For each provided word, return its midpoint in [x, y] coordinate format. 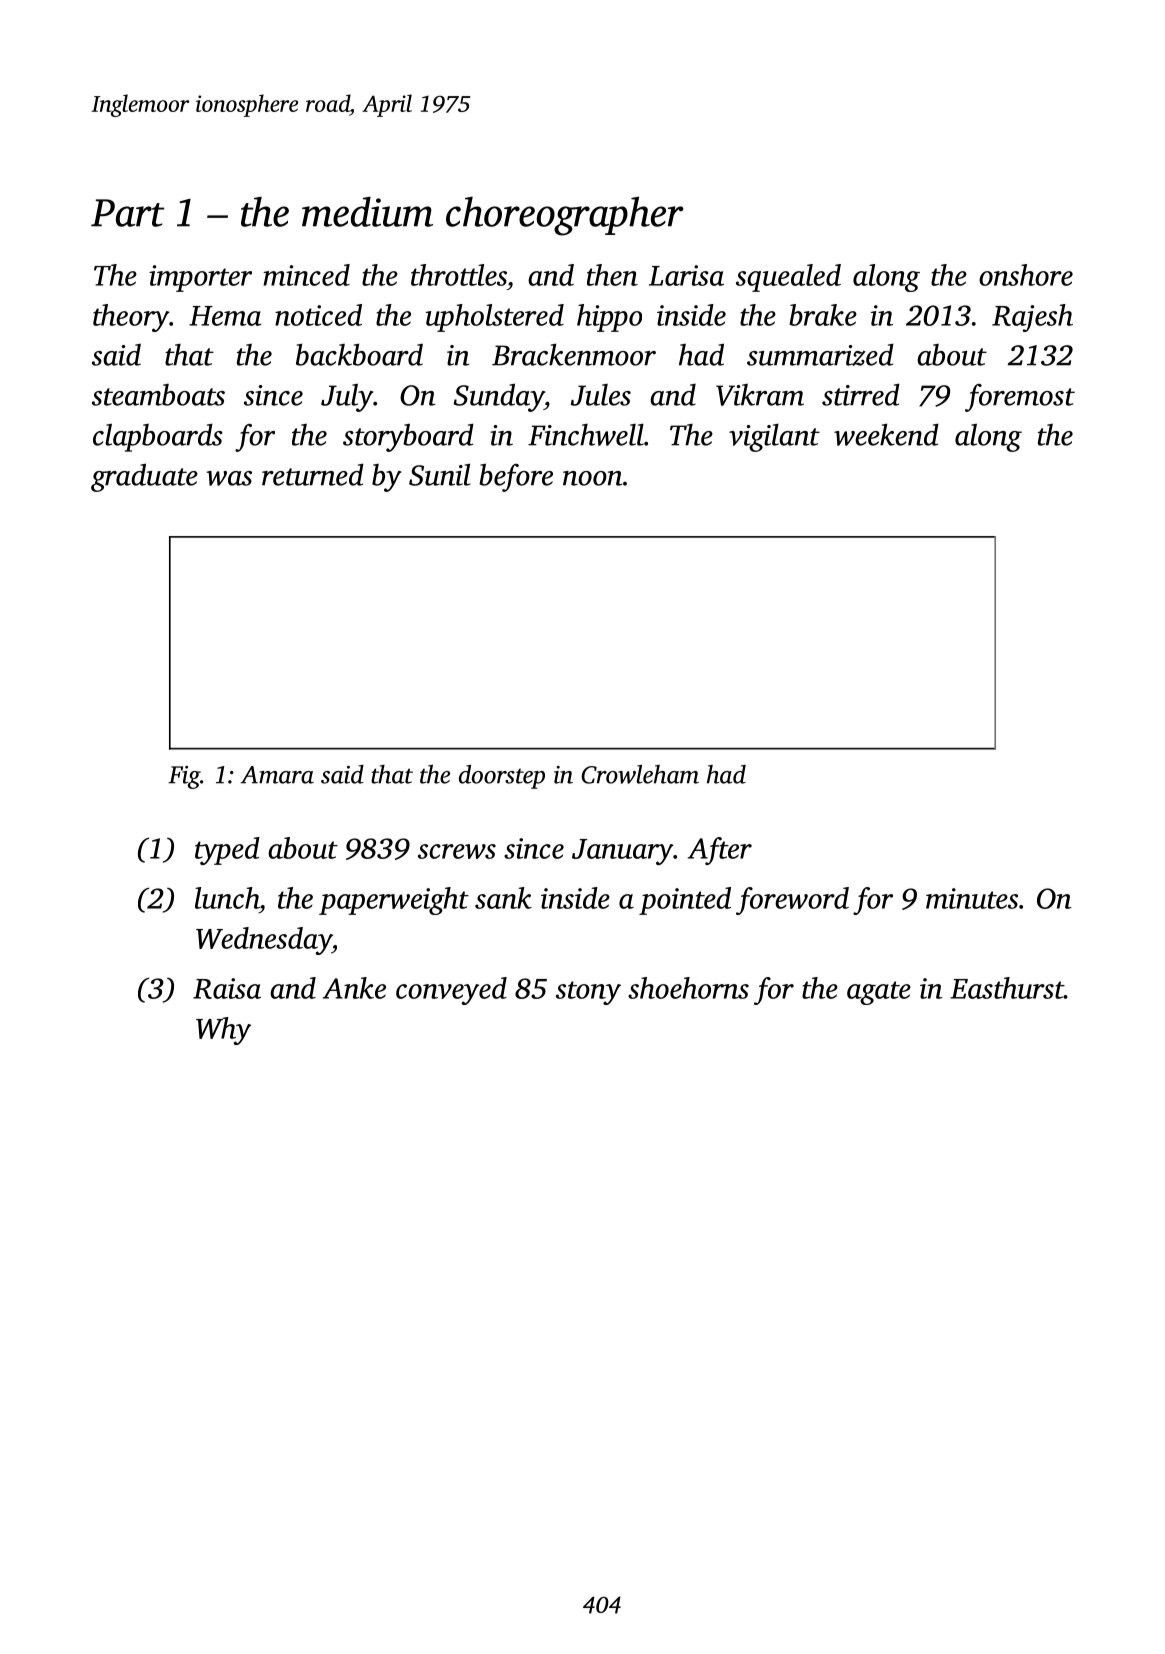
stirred [861, 395]
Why [223, 1031]
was [229, 478]
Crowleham [640, 774]
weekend [886, 435]
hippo [609, 318]
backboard [359, 355]
